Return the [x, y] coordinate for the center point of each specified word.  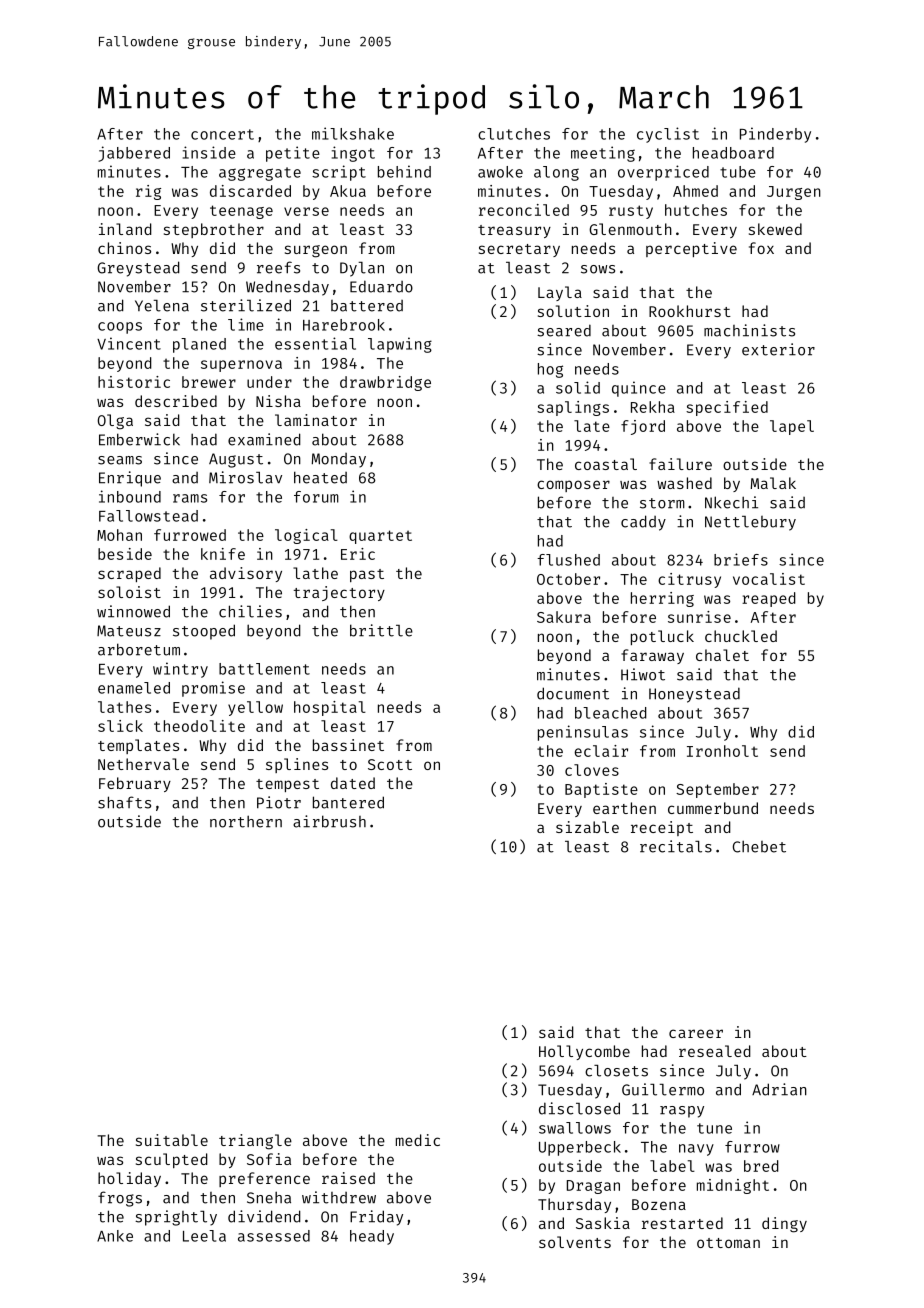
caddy [643, 523]
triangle [255, 1142]
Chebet [759, 846]
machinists [749, 330]
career [696, 1033]
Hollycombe [584, 1052]
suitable [172, 1140]
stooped [204, 632]
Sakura [564, 617]
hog [550, 370]
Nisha [278, 401]
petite [293, 154]
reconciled [524, 210]
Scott [390, 764]
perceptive [691, 249]
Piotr [279, 802]
